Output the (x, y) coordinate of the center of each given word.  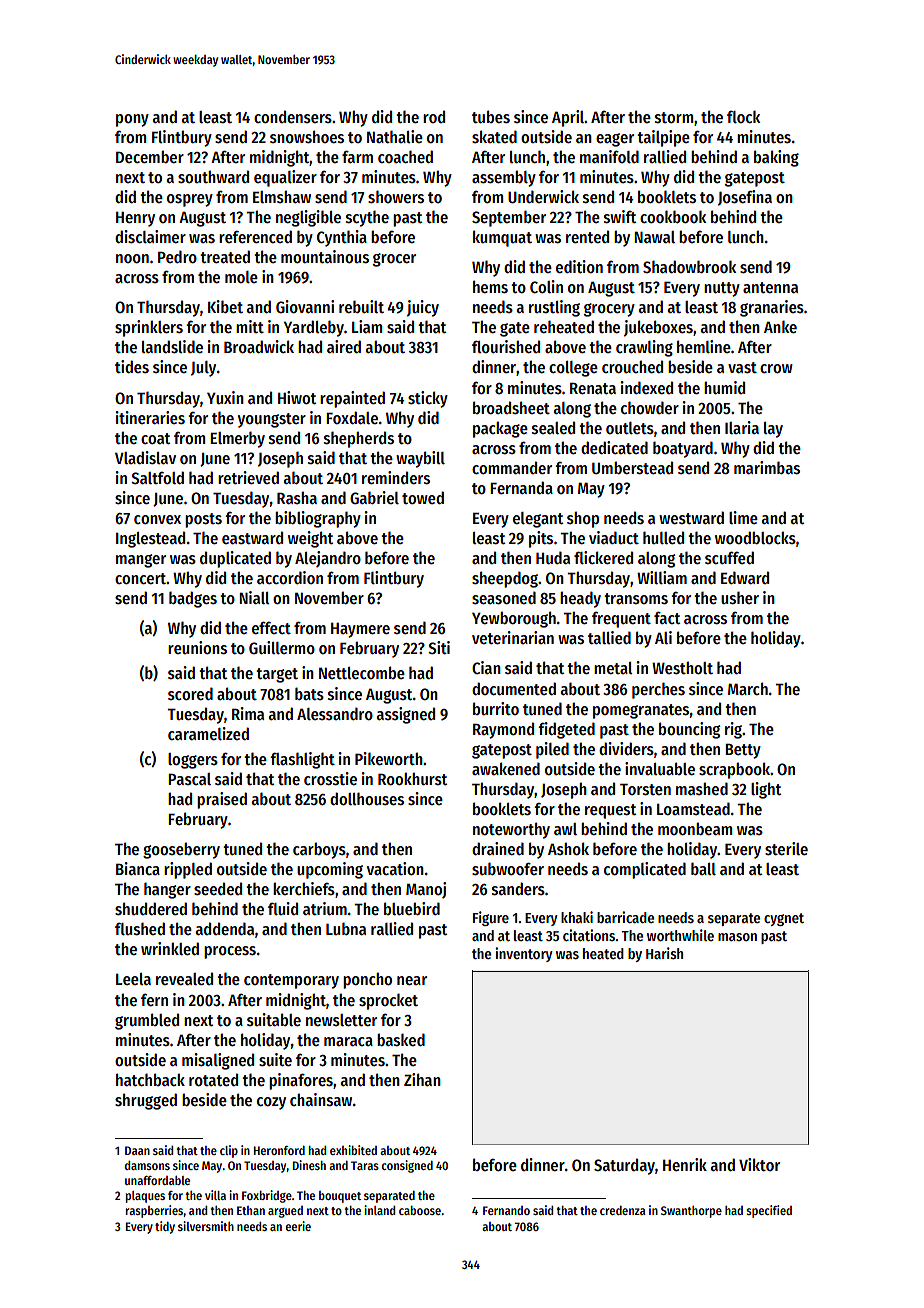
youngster (272, 420)
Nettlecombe (362, 672)
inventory (523, 954)
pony (132, 120)
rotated (213, 1079)
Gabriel (374, 497)
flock (743, 116)
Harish (664, 953)
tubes (491, 117)
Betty (743, 751)
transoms (636, 599)
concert (141, 578)
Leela (133, 979)
